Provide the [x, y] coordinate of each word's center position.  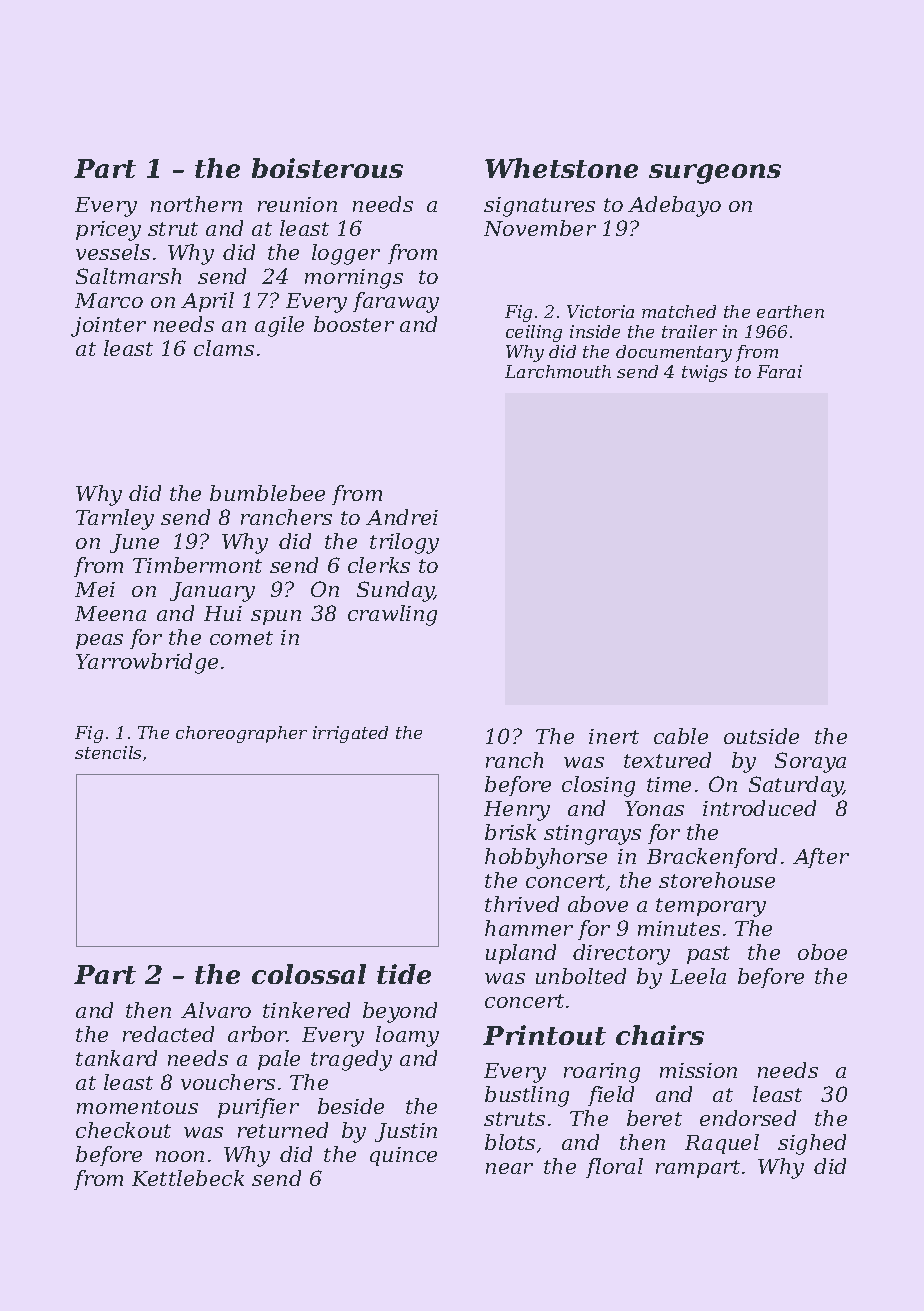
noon [180, 1156]
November [540, 228]
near [509, 1168]
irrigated [350, 734]
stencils [108, 752]
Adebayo [674, 206]
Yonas [654, 808]
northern [196, 204]
